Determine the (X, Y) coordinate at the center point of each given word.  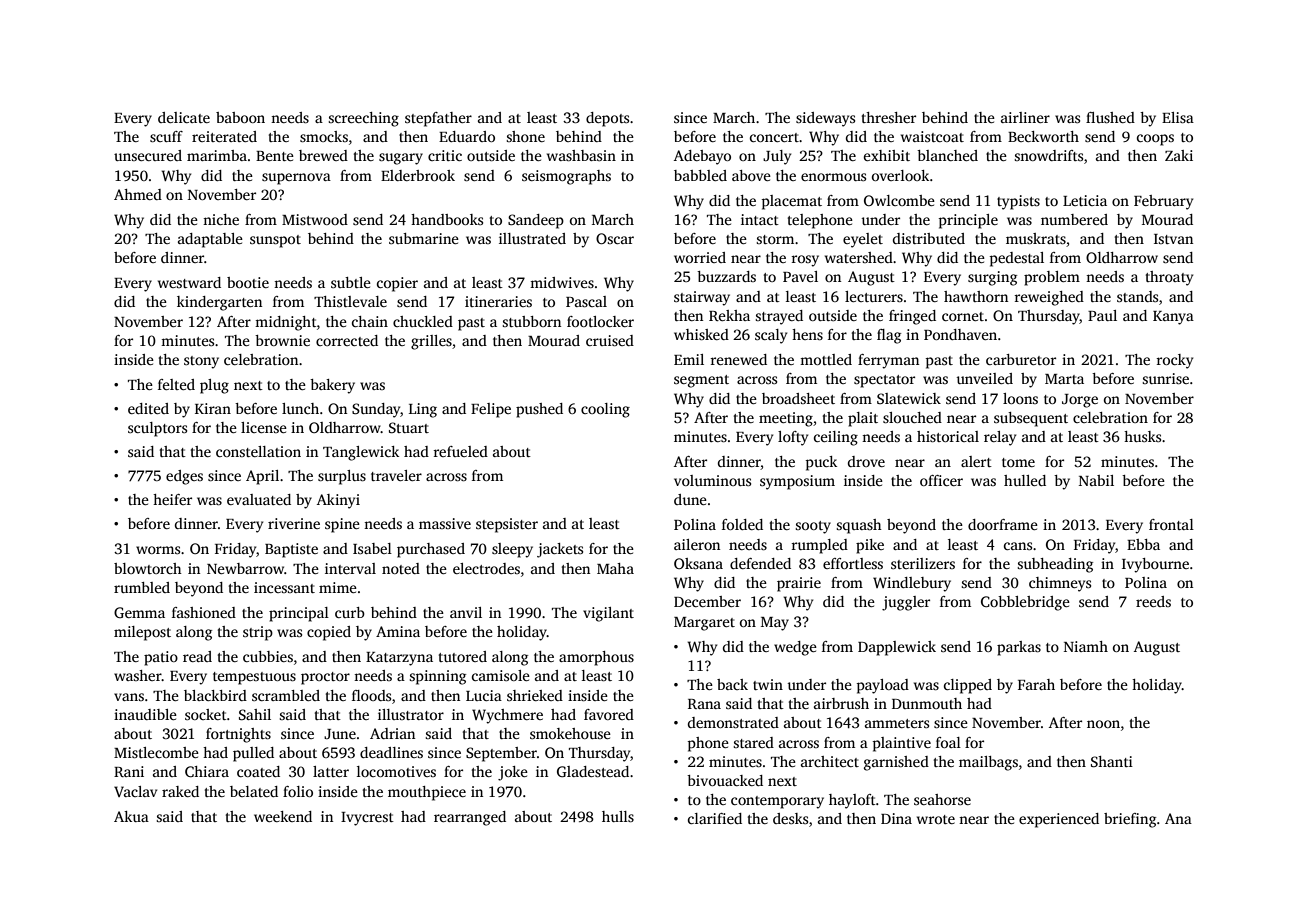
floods (371, 695)
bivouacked (725, 780)
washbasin (581, 155)
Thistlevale (350, 301)
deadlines (391, 752)
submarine (424, 238)
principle (968, 221)
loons (1020, 398)
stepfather (438, 119)
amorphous (596, 658)
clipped (968, 686)
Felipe (491, 410)
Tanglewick (361, 453)
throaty (1169, 278)
